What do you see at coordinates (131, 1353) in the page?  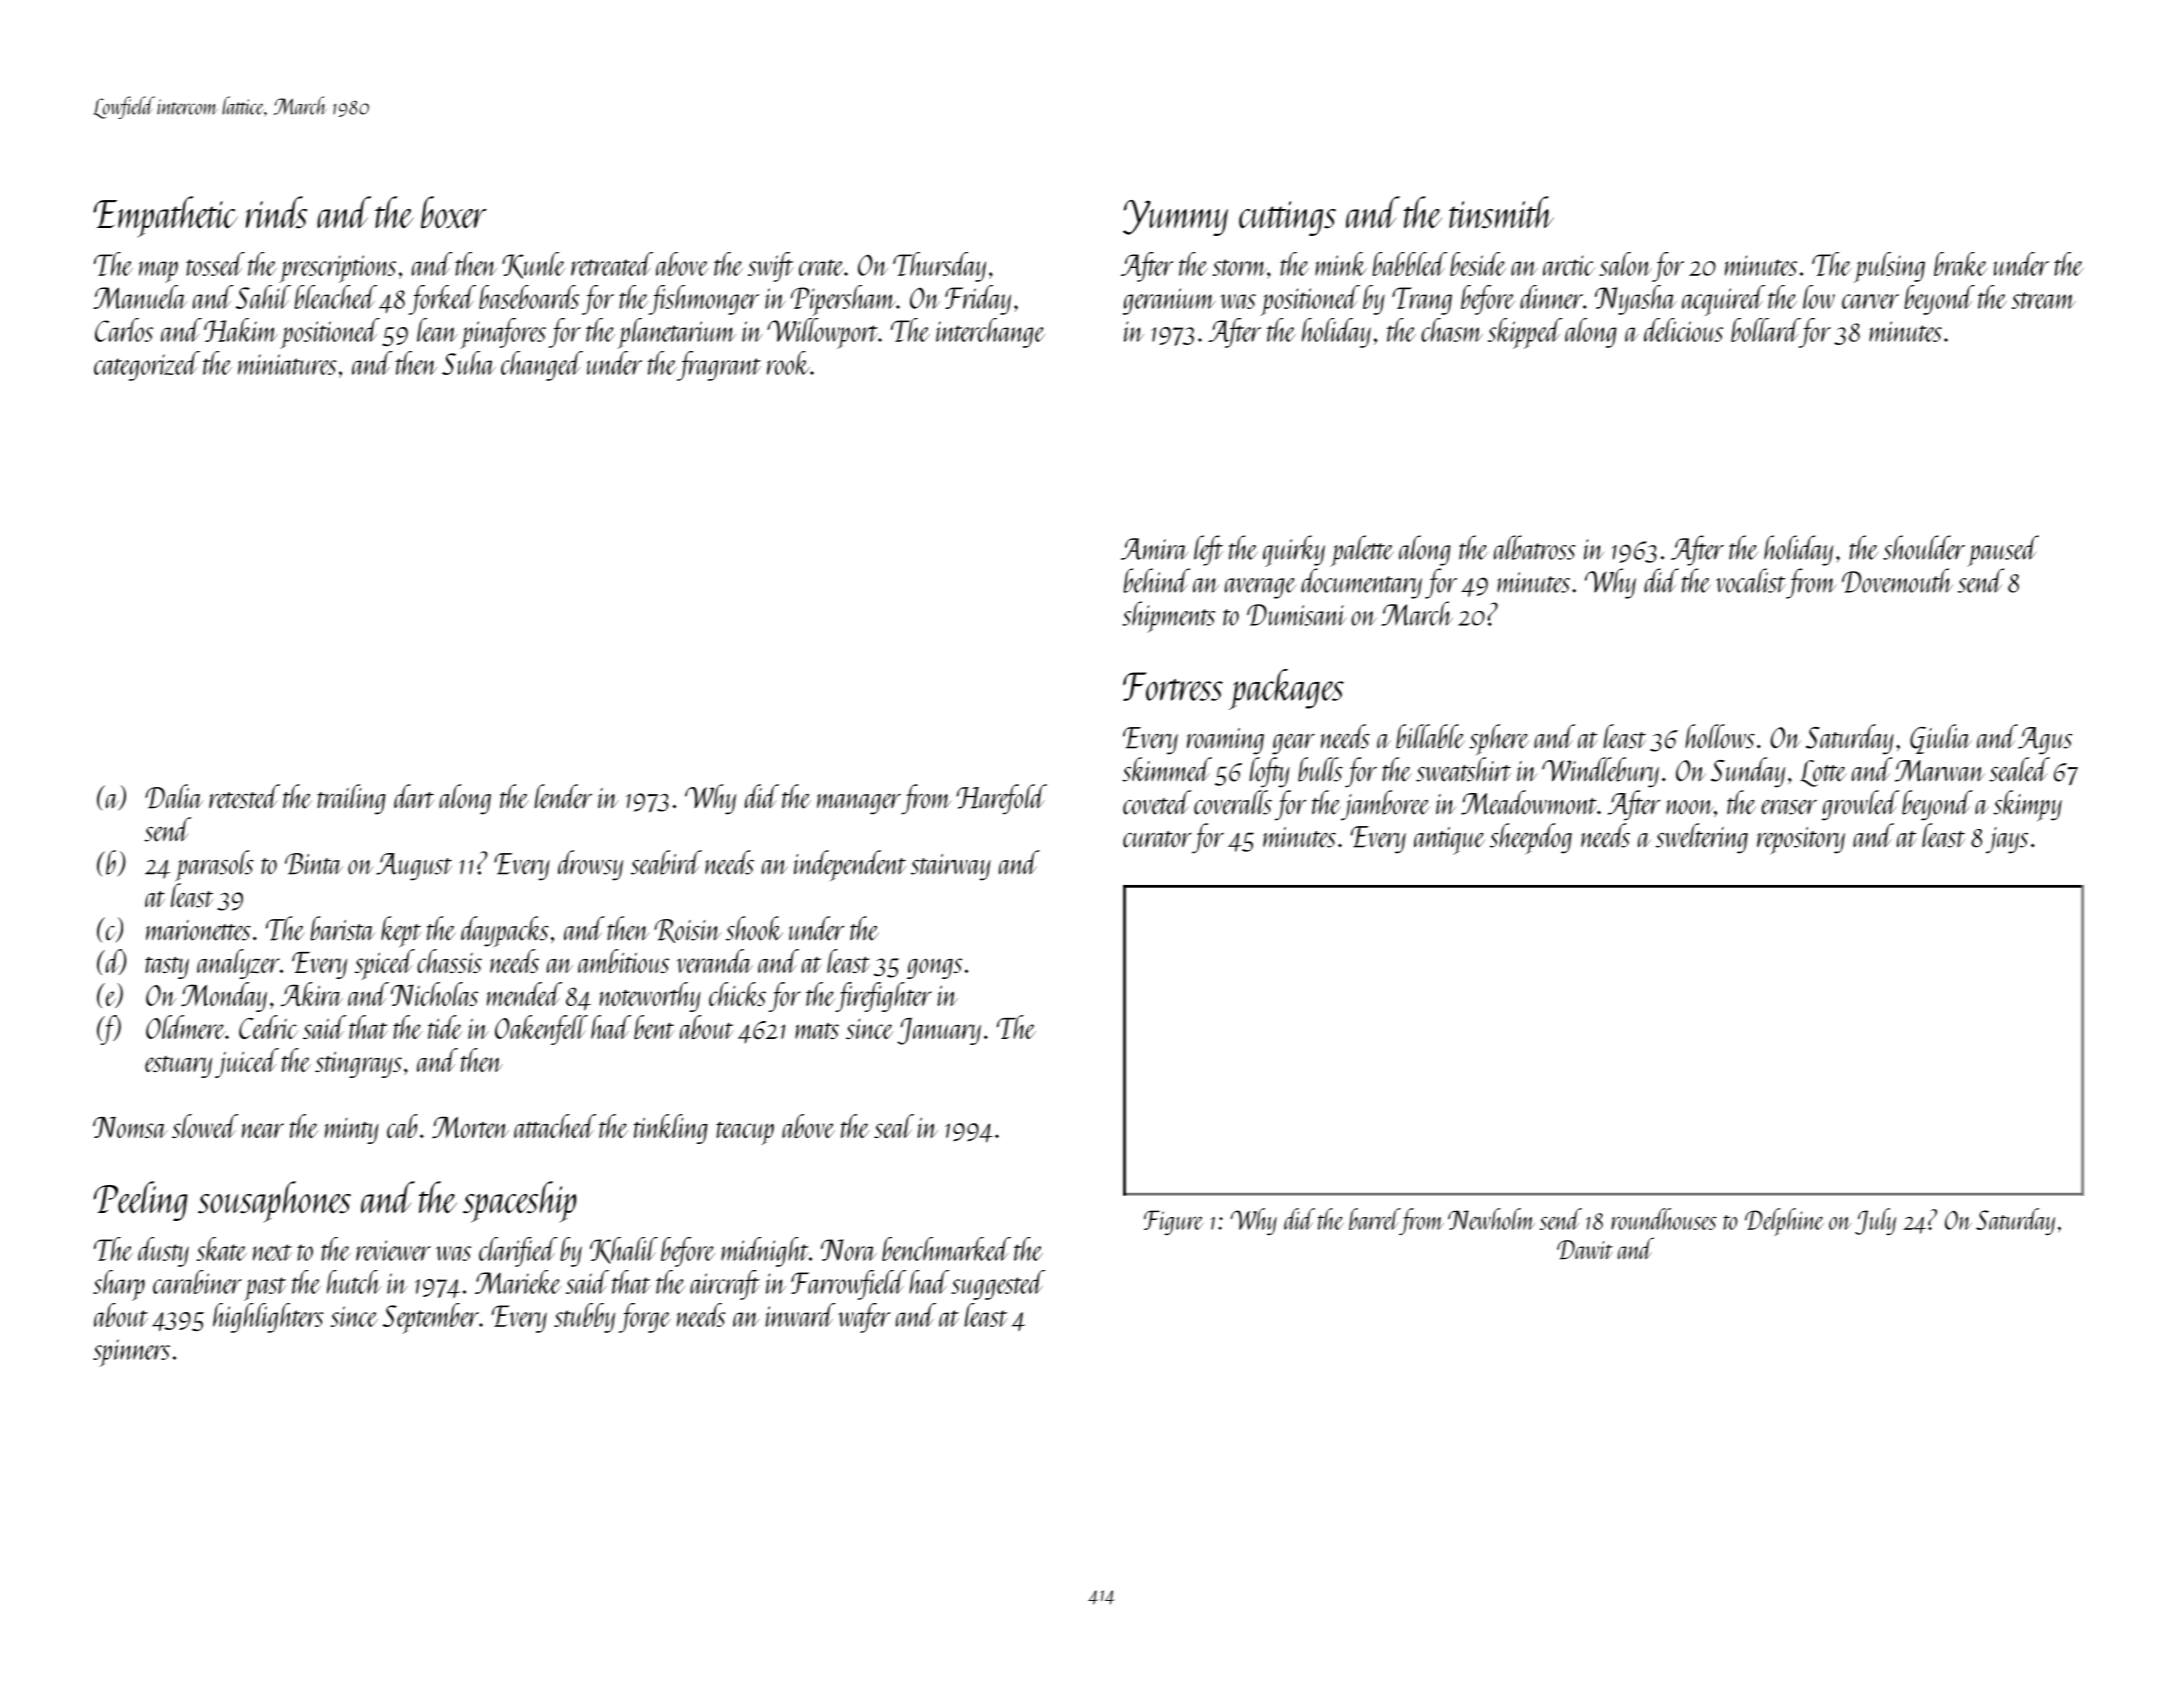 I see `spinners` at bounding box center [131, 1353].
